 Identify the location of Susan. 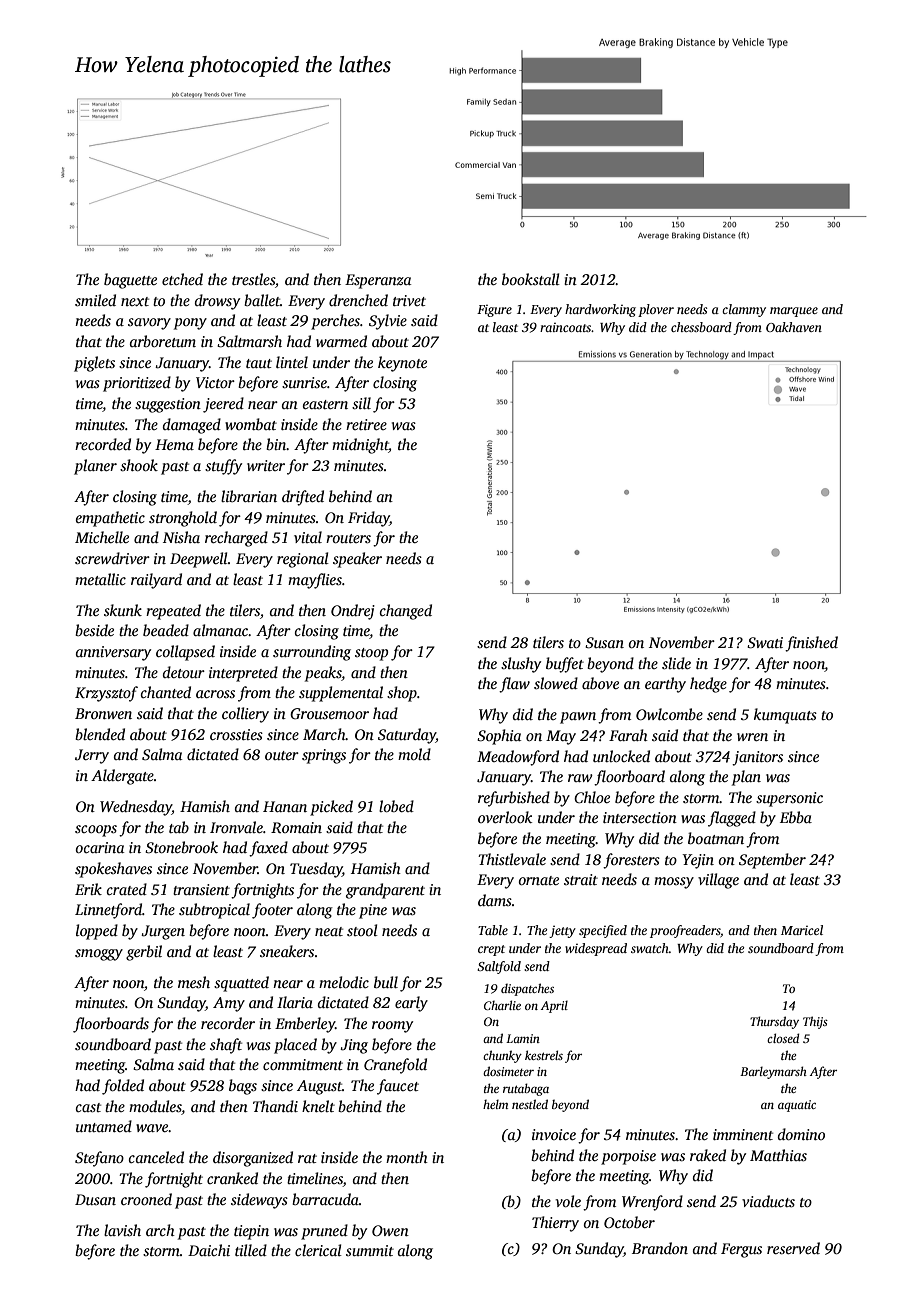
(604, 643).
